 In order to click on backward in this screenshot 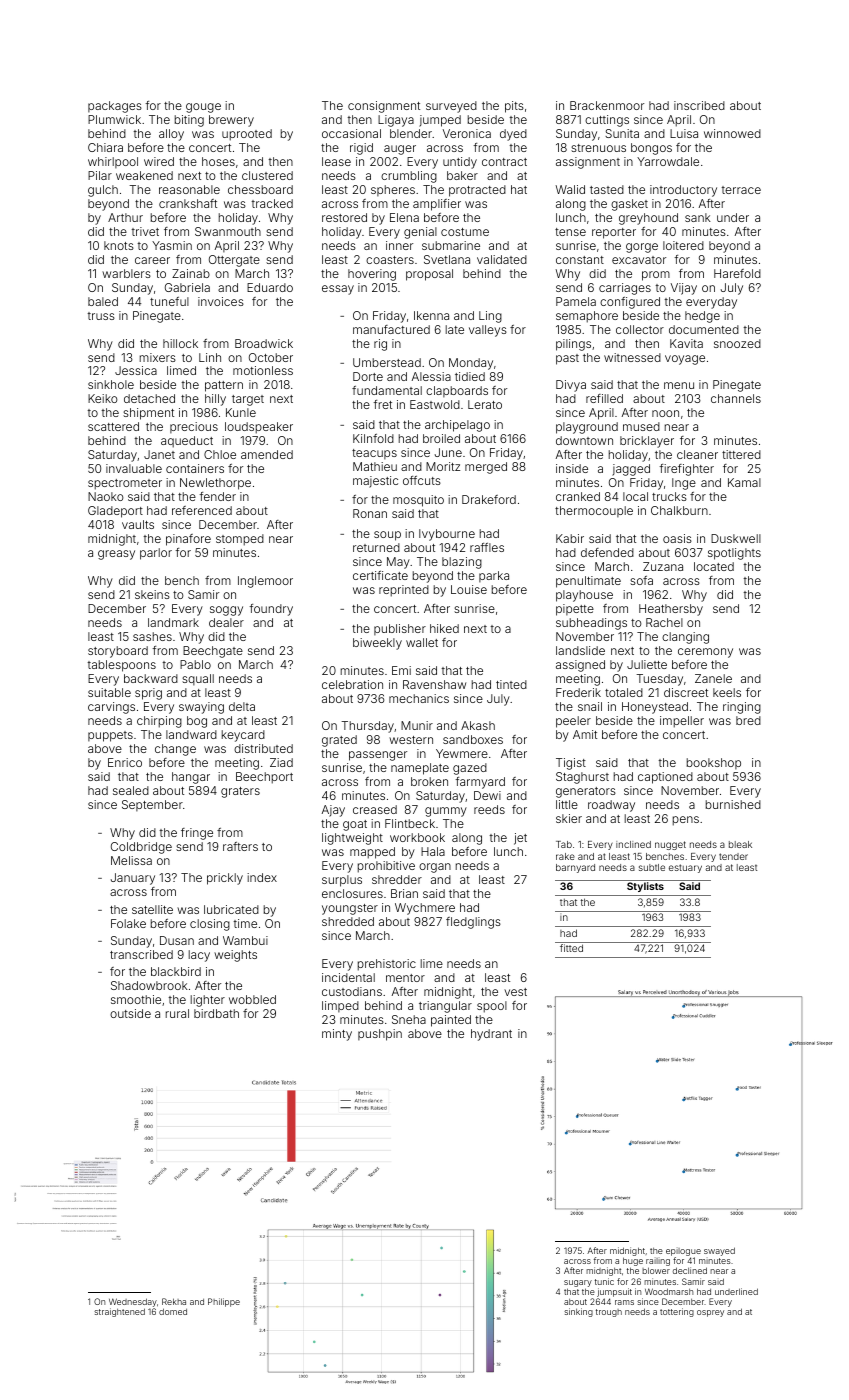, I will do `click(151, 678)`.
